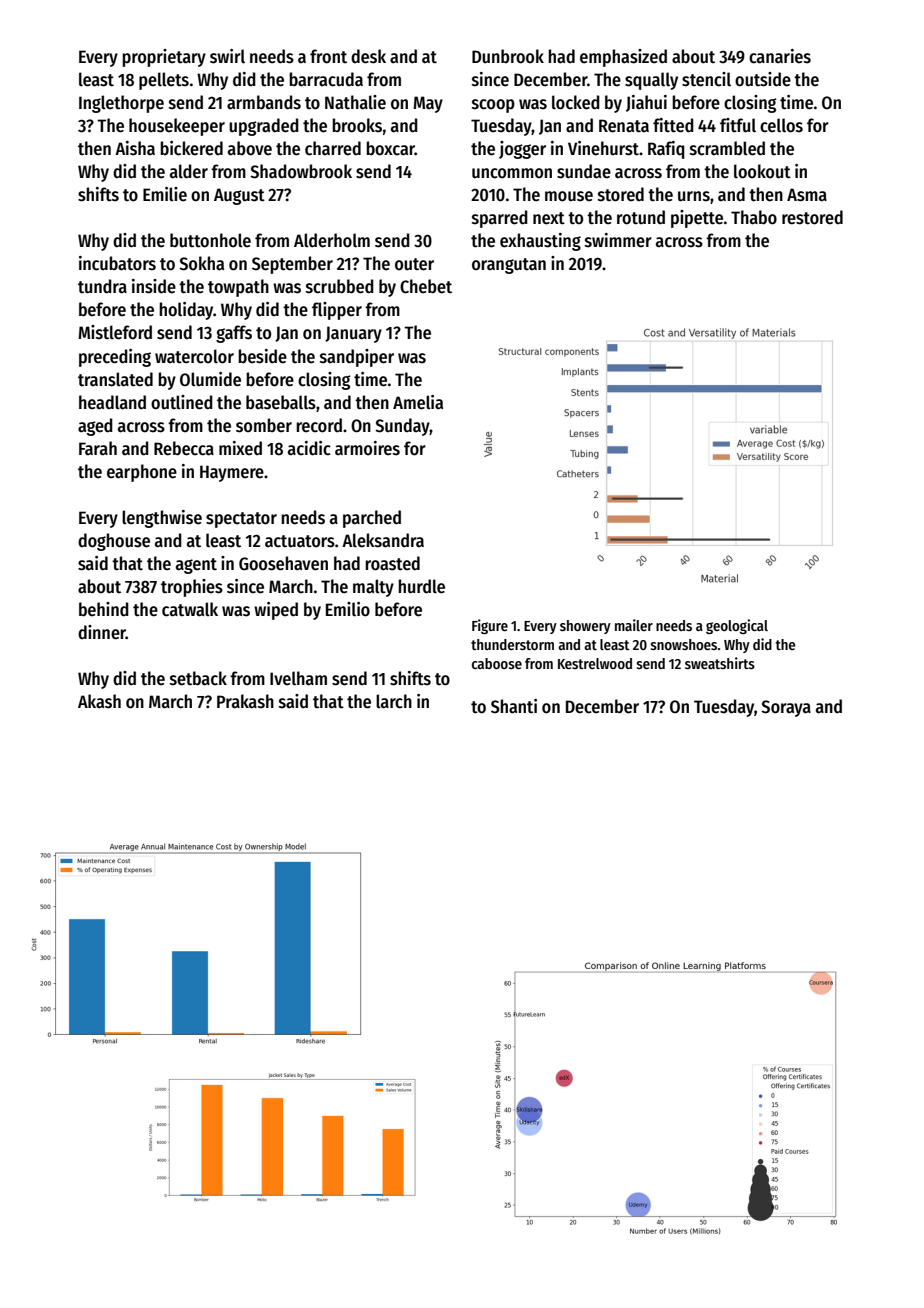 The image size is (924, 1308). Describe the element at coordinates (114, 542) in the screenshot. I see `doghouse` at that location.
